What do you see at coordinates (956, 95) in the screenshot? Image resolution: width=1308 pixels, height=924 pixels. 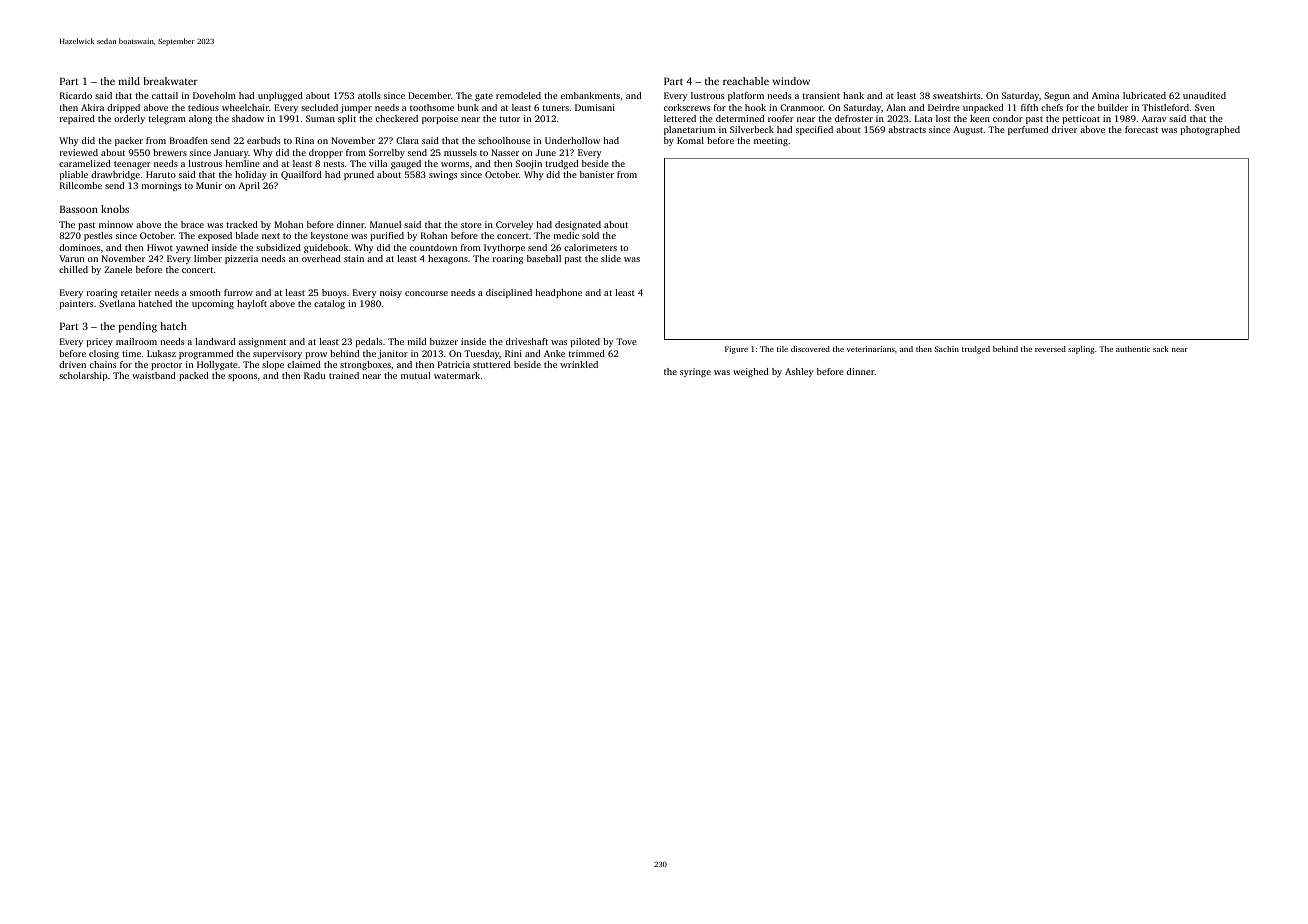 I see `sweatshirts` at bounding box center [956, 95].
